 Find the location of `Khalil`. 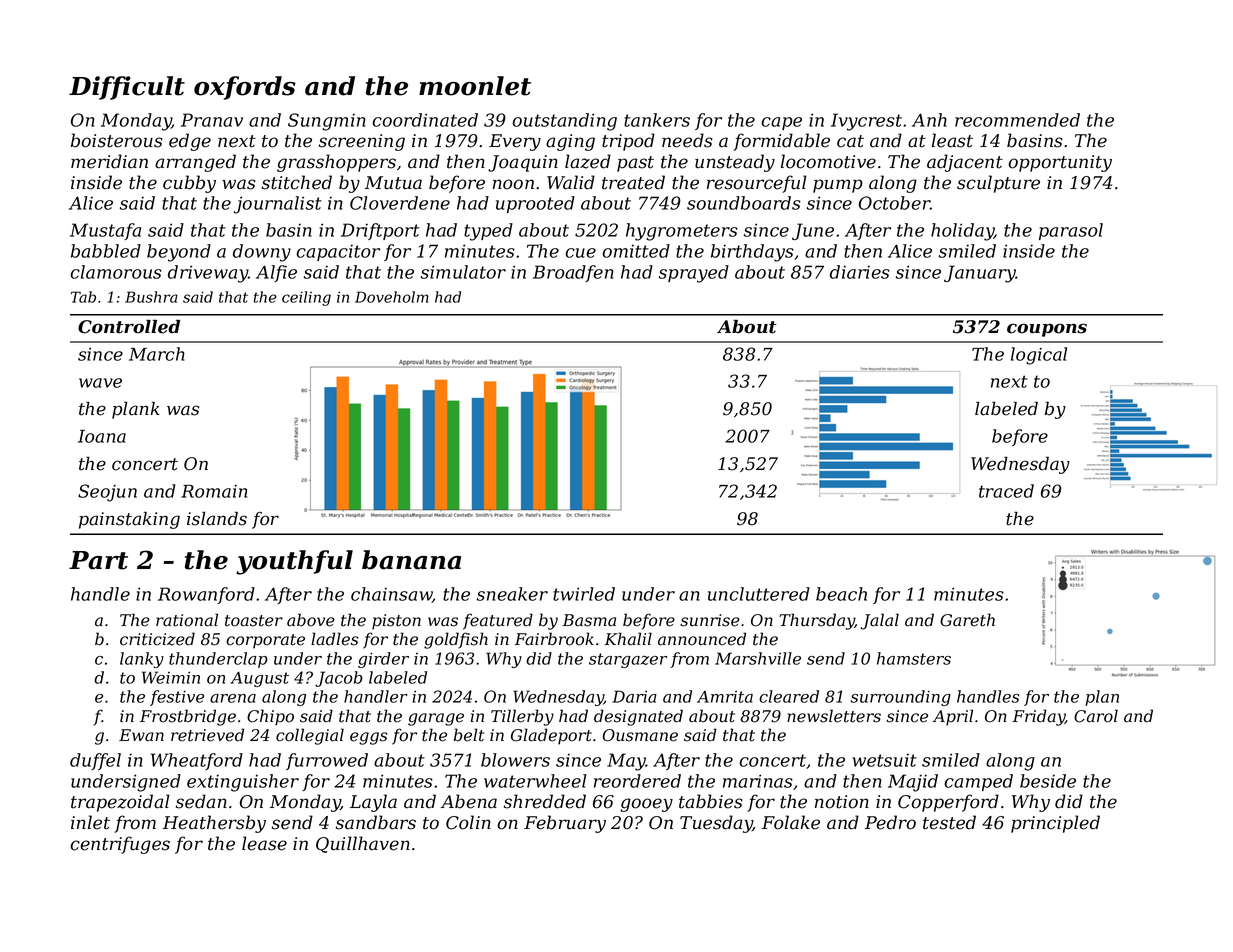

Khalil is located at coordinates (628, 639).
